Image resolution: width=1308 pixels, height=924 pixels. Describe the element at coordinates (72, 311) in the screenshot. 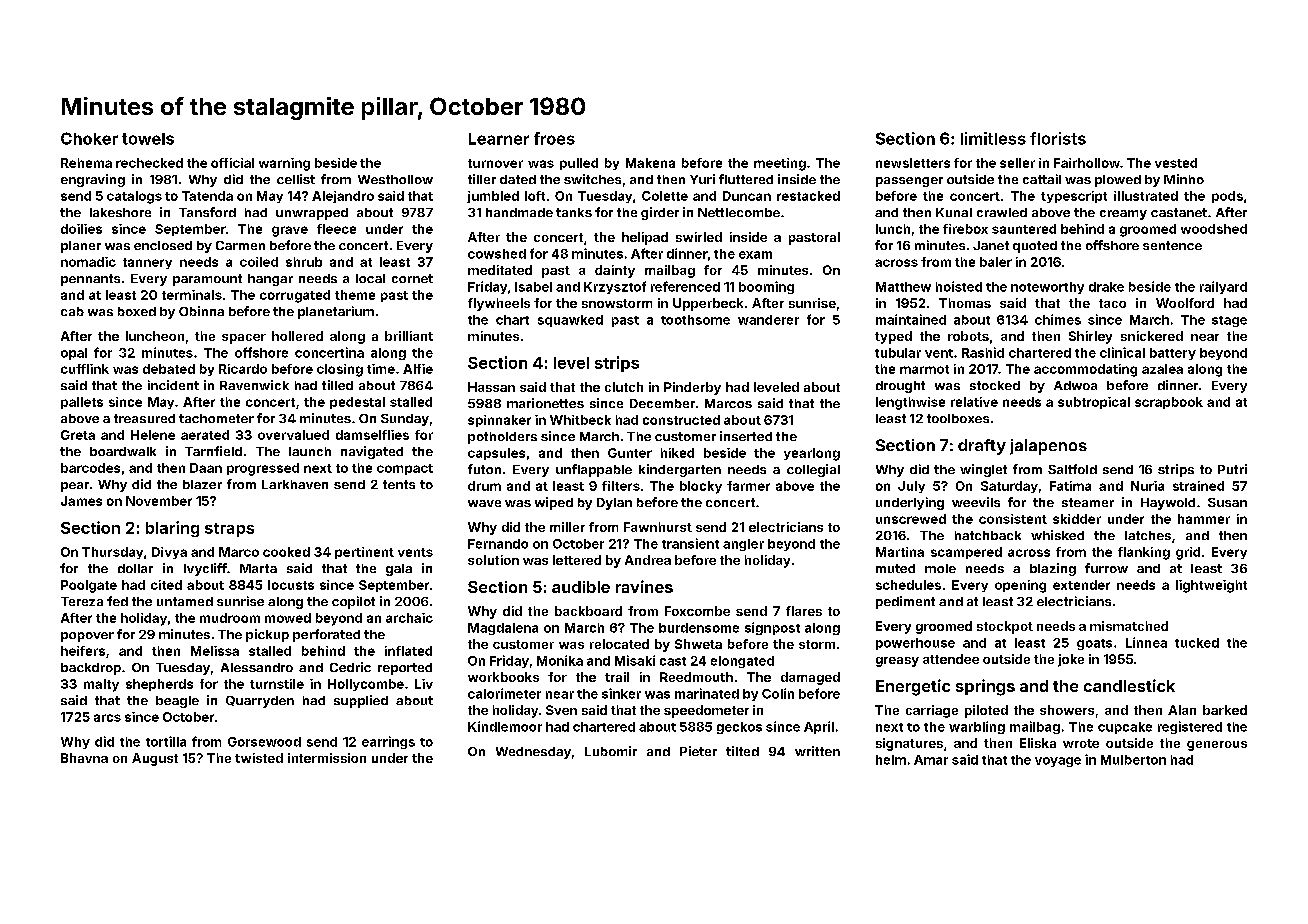

I see `cab` at that location.
